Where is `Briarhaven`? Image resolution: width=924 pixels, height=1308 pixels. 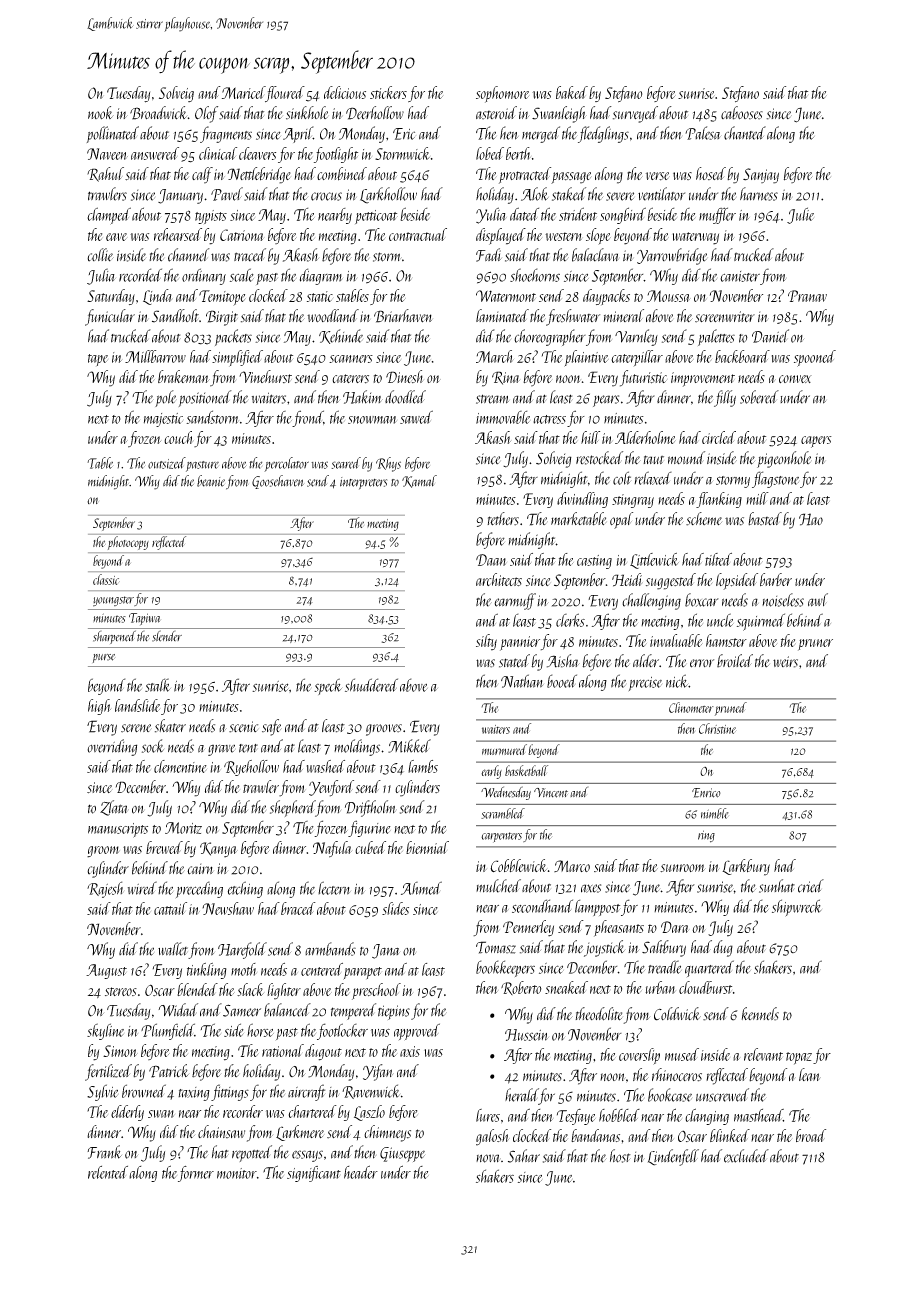 Briarhaven is located at coordinates (403, 316).
